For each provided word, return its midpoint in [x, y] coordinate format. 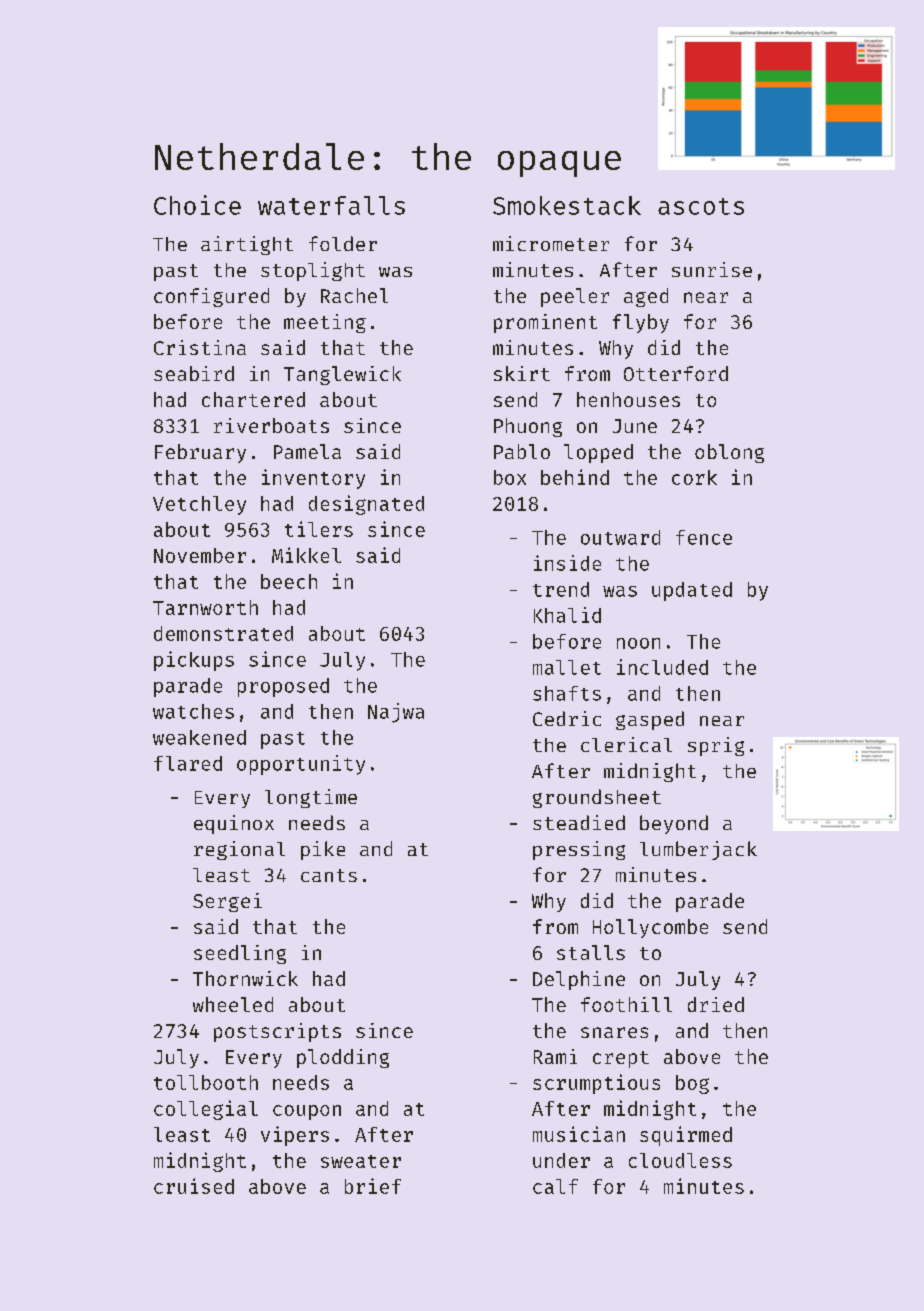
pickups [194, 661]
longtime [311, 798]
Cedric [567, 718]
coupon [307, 1112]
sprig [716, 746]
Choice [197, 205]
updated [692, 591]
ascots [701, 206]
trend [561, 589]
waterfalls [331, 205]
